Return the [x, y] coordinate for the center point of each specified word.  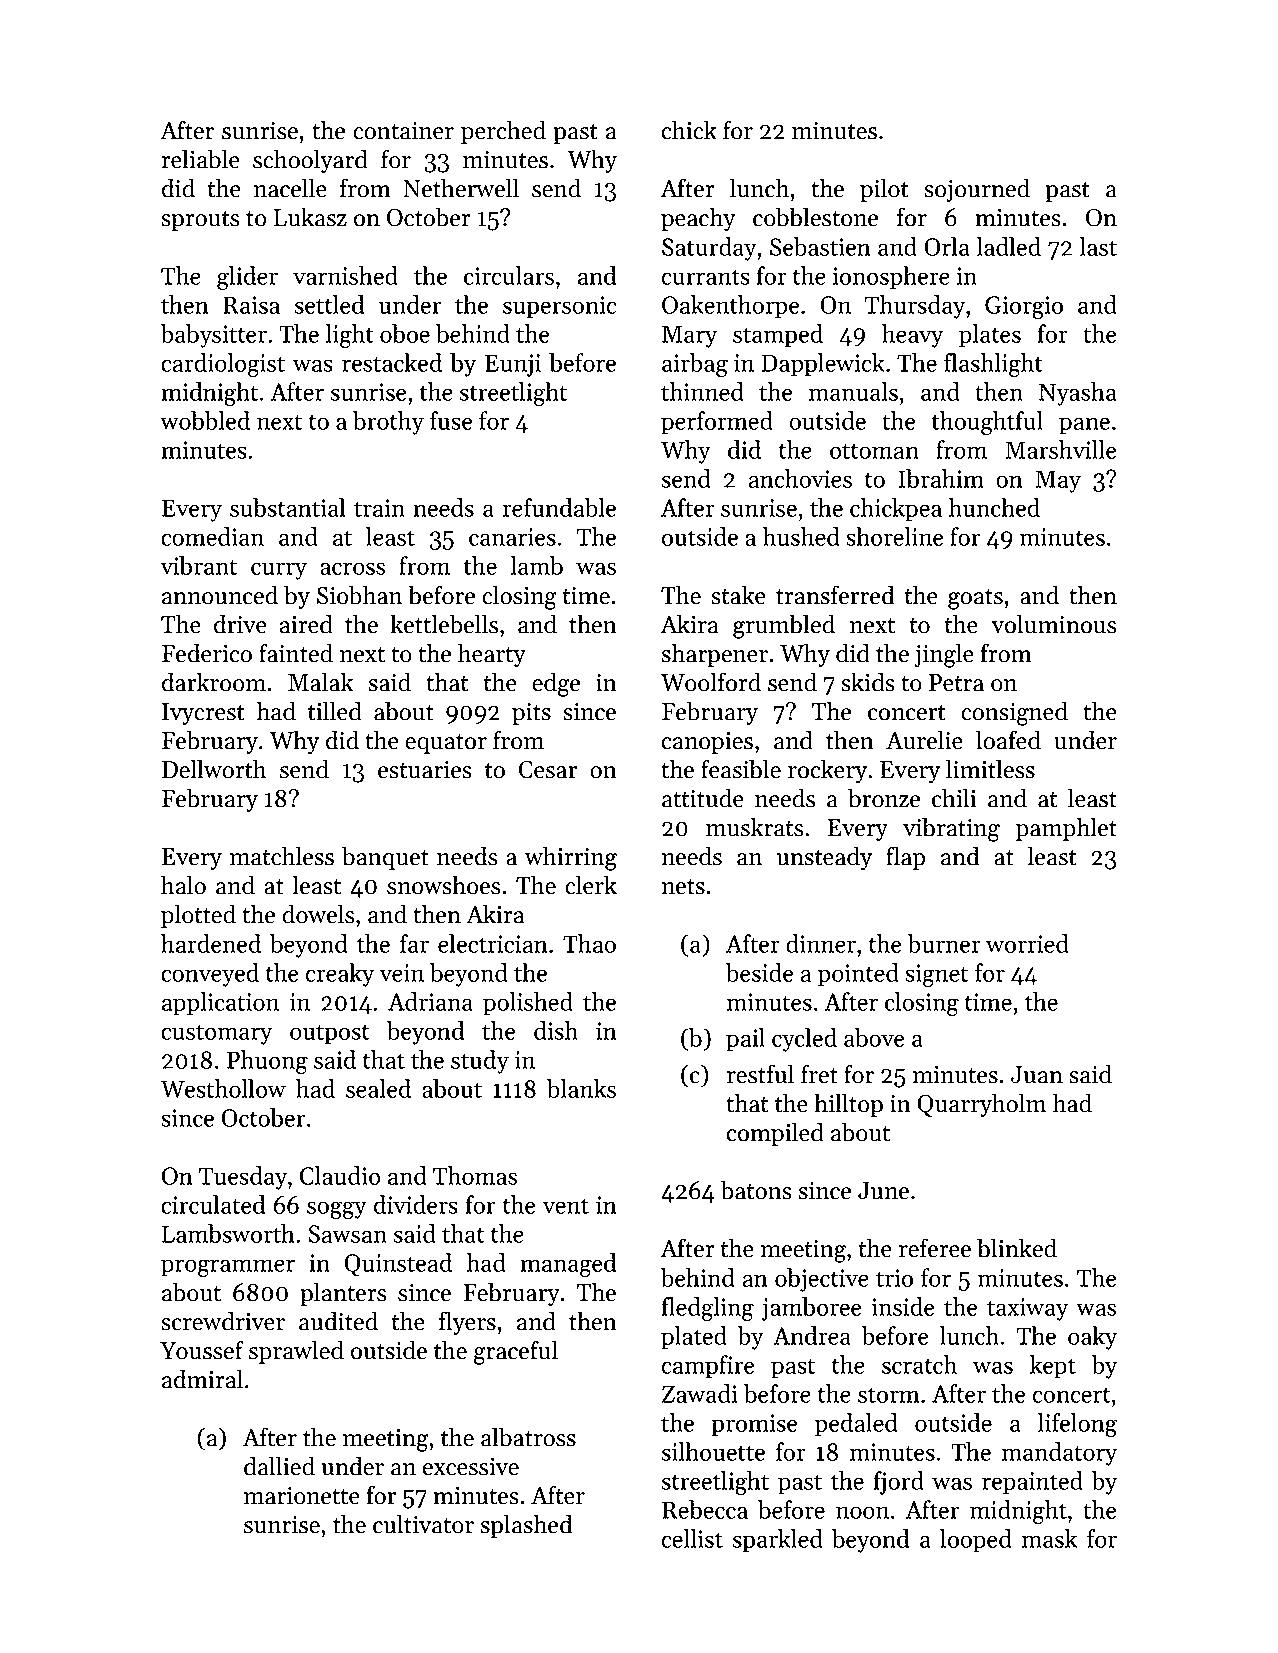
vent [565, 1206]
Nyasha [1078, 394]
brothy [388, 423]
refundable [559, 507]
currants [706, 277]
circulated [213, 1204]
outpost [330, 1034]
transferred [835, 595]
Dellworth [214, 769]
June [883, 1191]
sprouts [200, 221]
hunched [994, 507]
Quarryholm [982, 1105]
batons [756, 1190]
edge [556, 684]
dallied [279, 1466]
